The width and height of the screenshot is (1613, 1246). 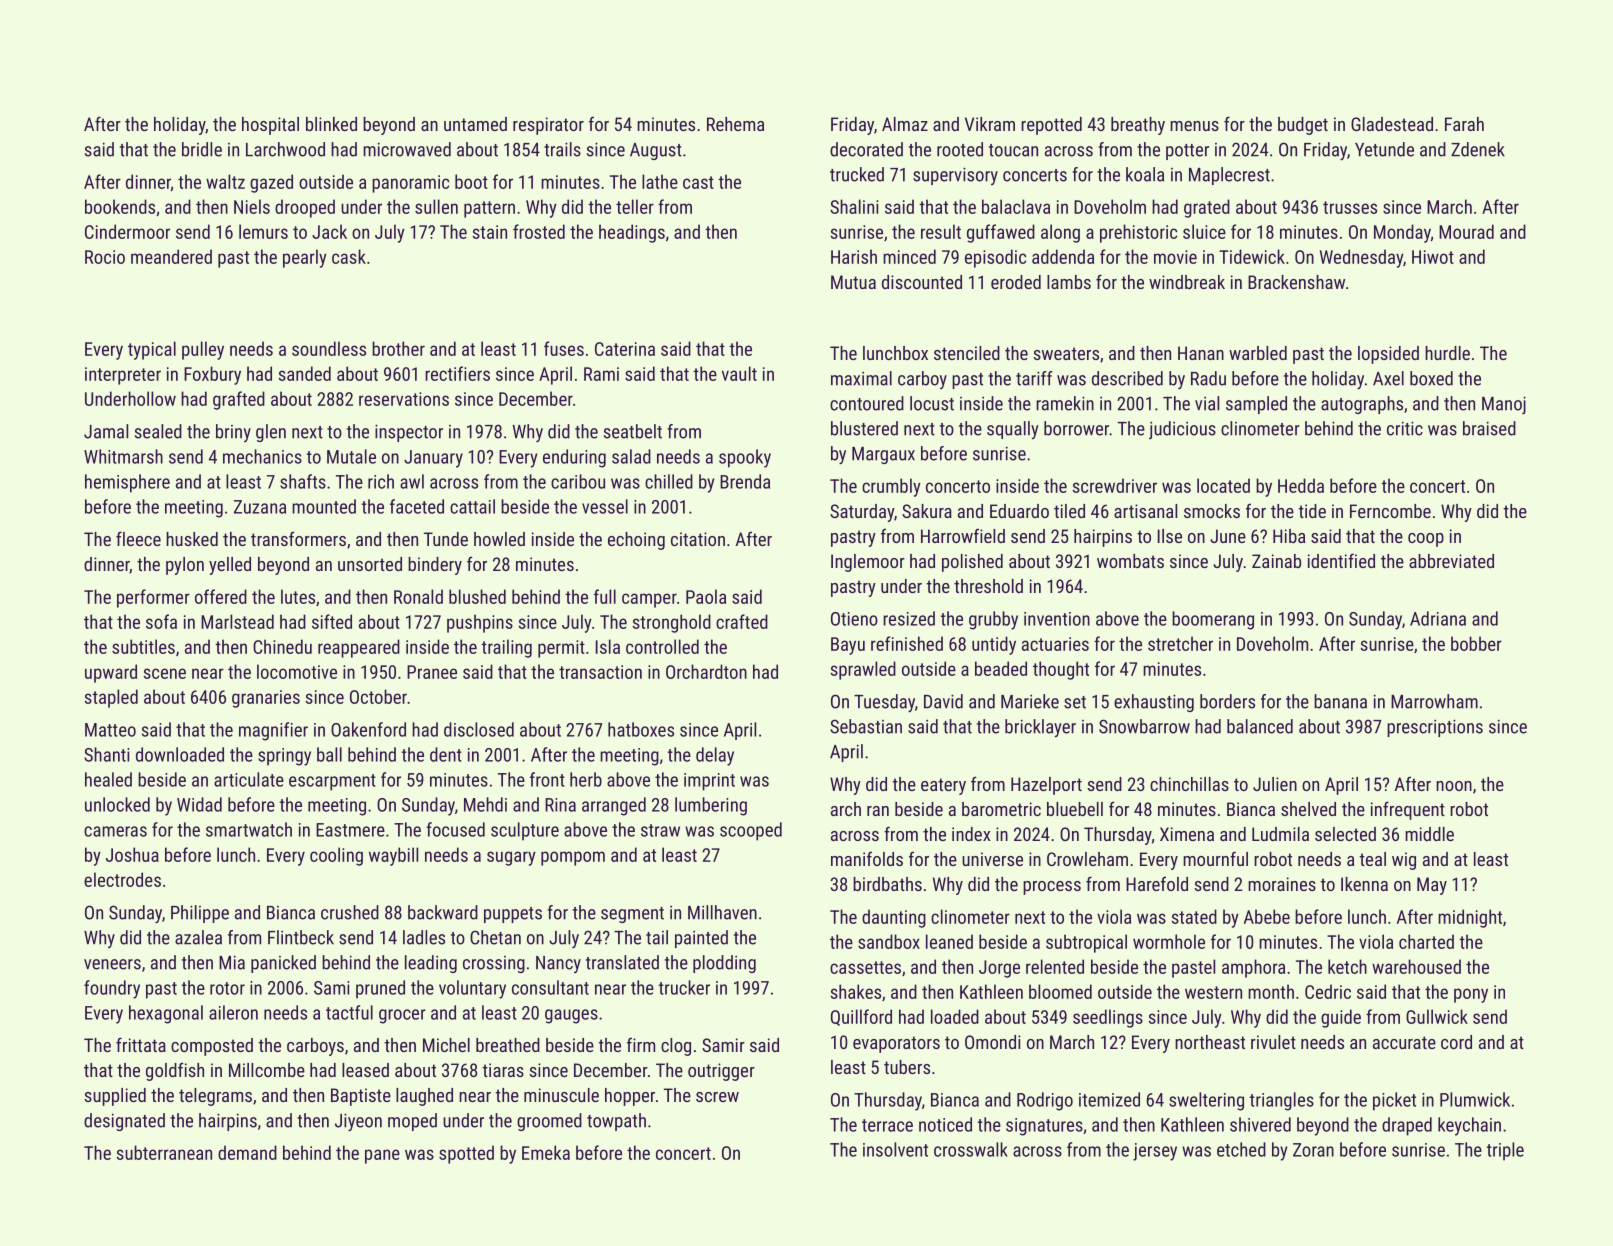 What do you see at coordinates (298, 596) in the screenshot?
I see `lutes` at bounding box center [298, 596].
